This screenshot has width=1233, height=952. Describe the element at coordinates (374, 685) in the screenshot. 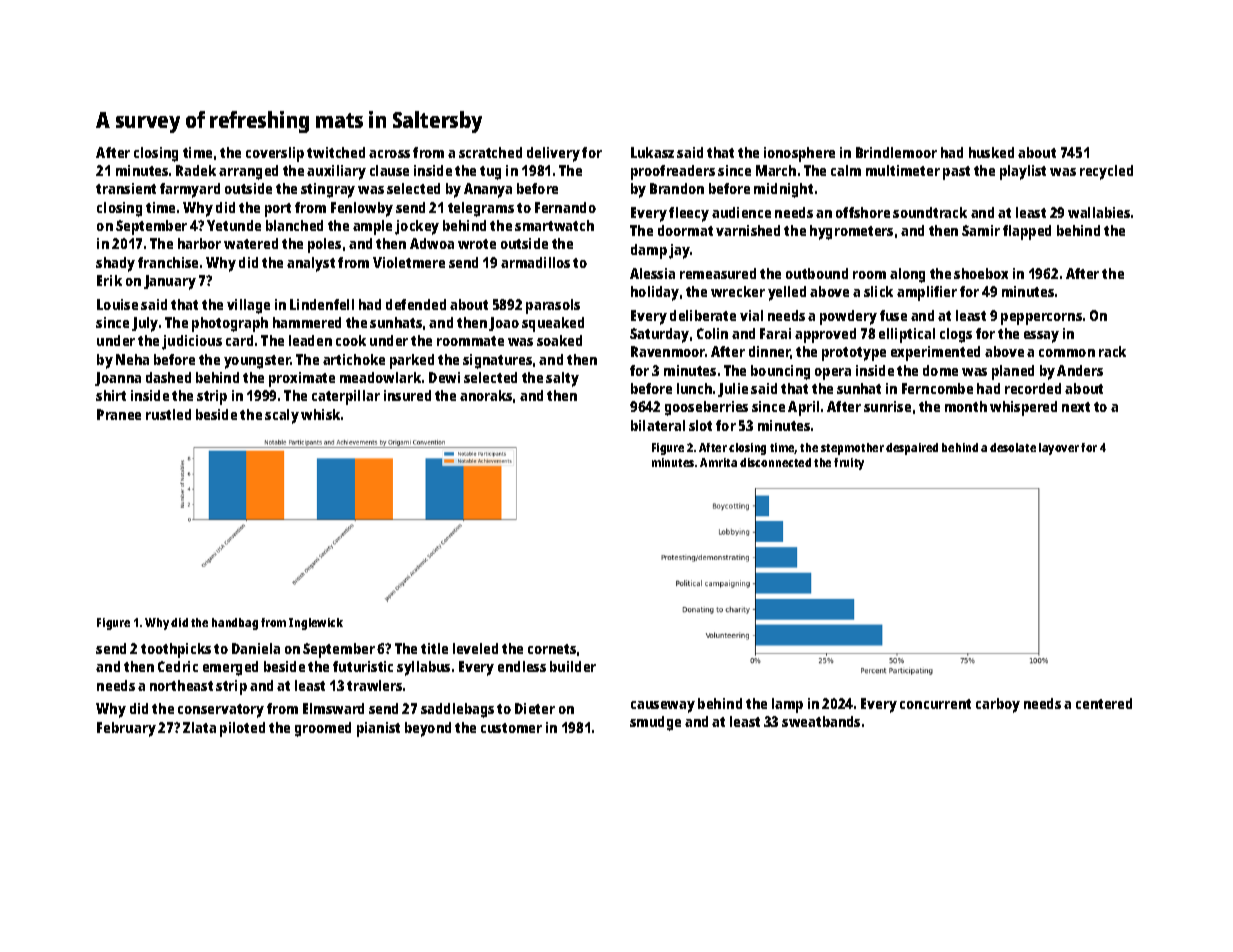

I see `trawlers` at that location.
